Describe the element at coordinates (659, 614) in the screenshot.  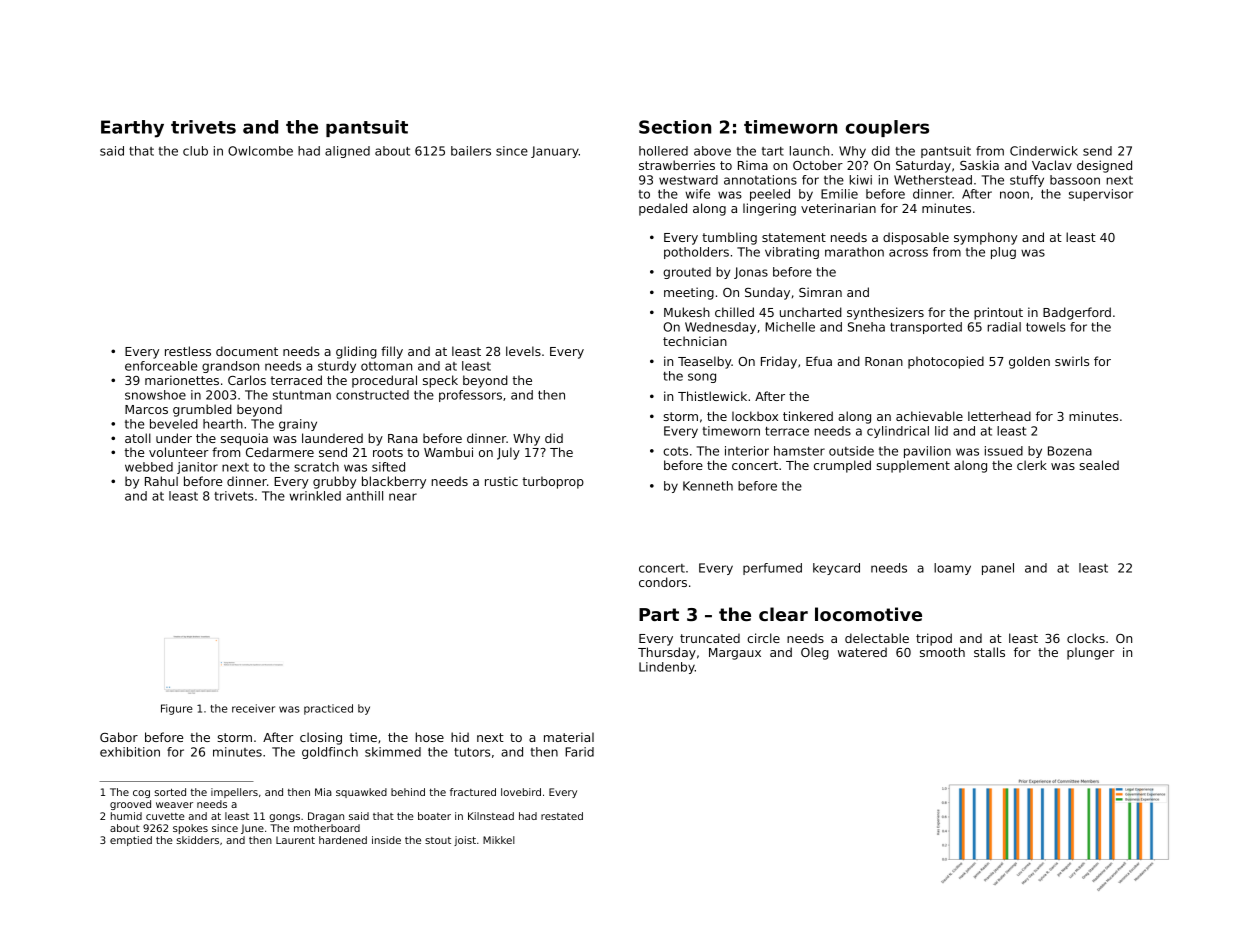
I see `Part` at that location.
